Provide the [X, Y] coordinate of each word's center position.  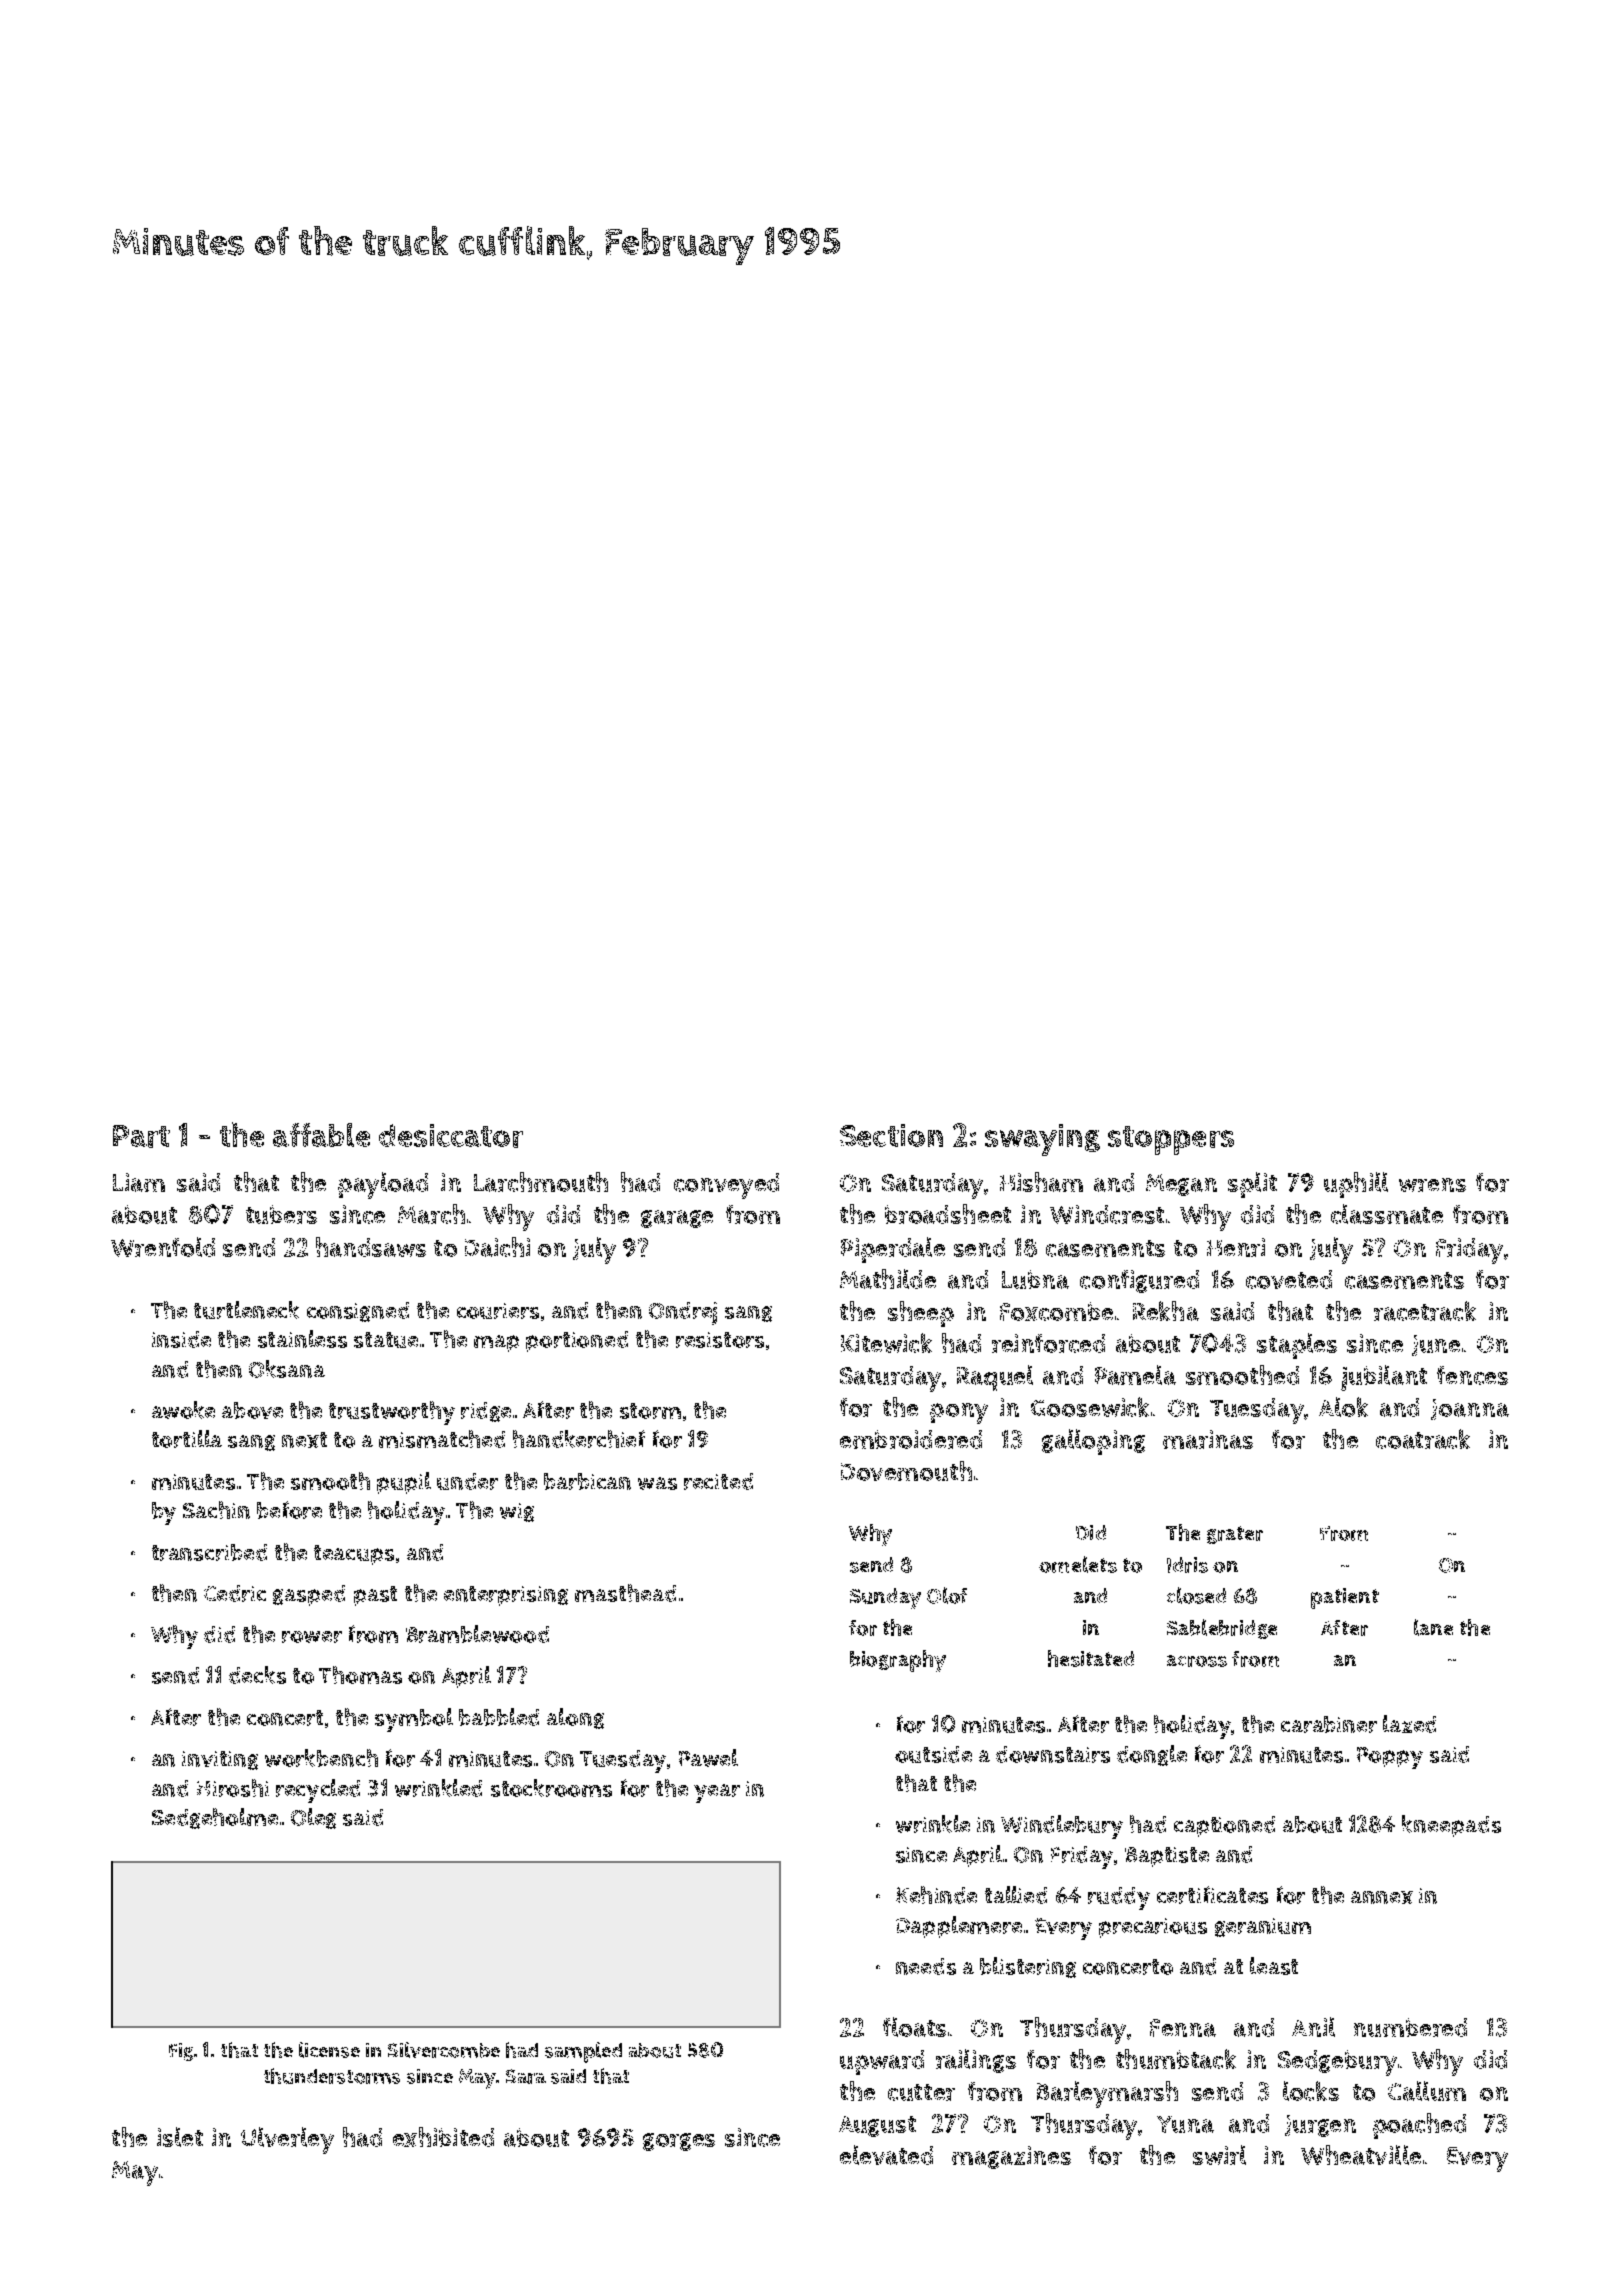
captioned [1224, 1826]
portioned [577, 1341]
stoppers [1171, 1140]
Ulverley [287, 2140]
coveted [1289, 1279]
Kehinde [936, 1895]
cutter [921, 2092]
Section [891, 1135]
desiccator [451, 1136]
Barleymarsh [1107, 2094]
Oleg [313, 1818]
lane [1433, 1627]
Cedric [235, 1593]
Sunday [885, 1598]
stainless [302, 1339]
